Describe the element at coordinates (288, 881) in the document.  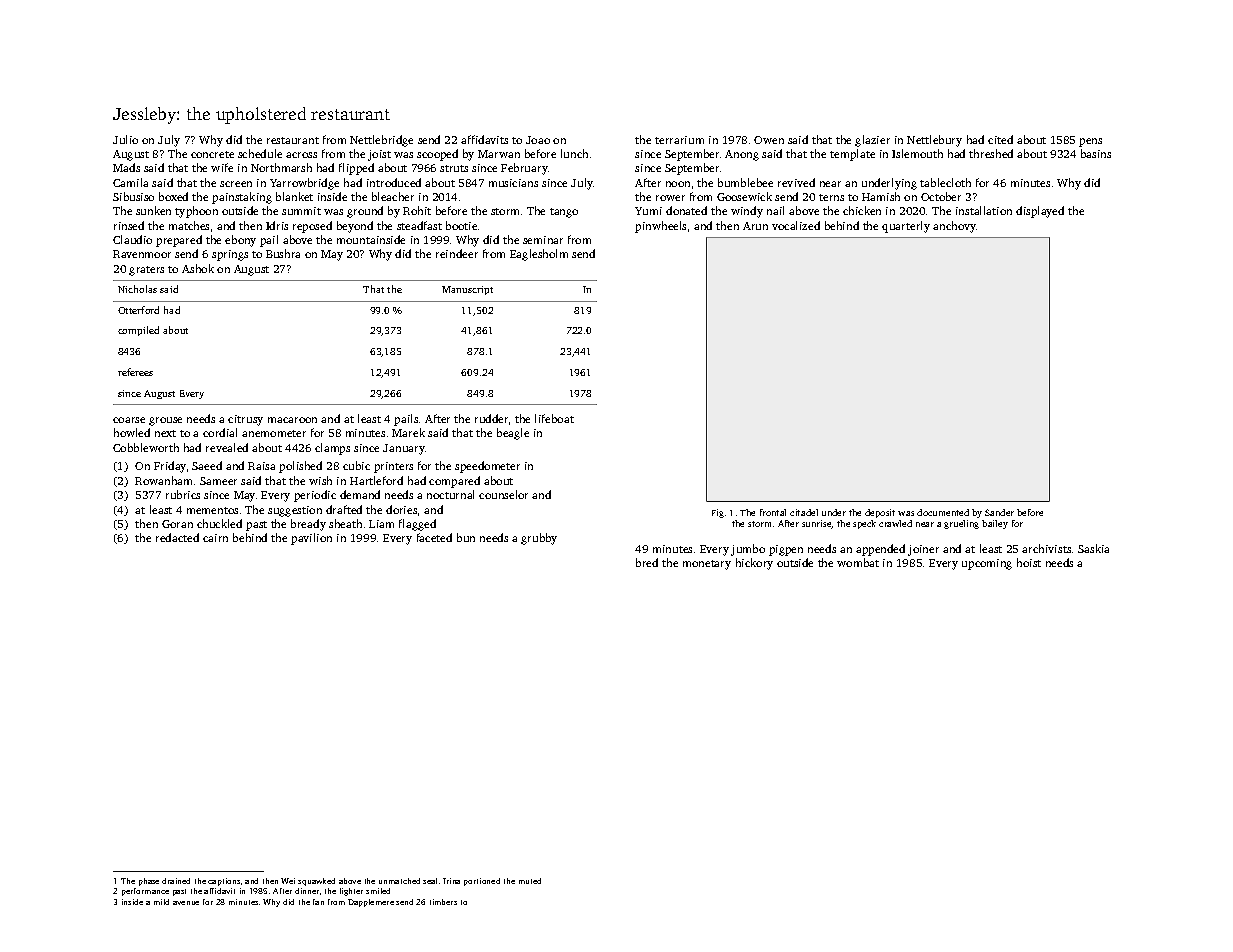
I see `Wei` at that location.
